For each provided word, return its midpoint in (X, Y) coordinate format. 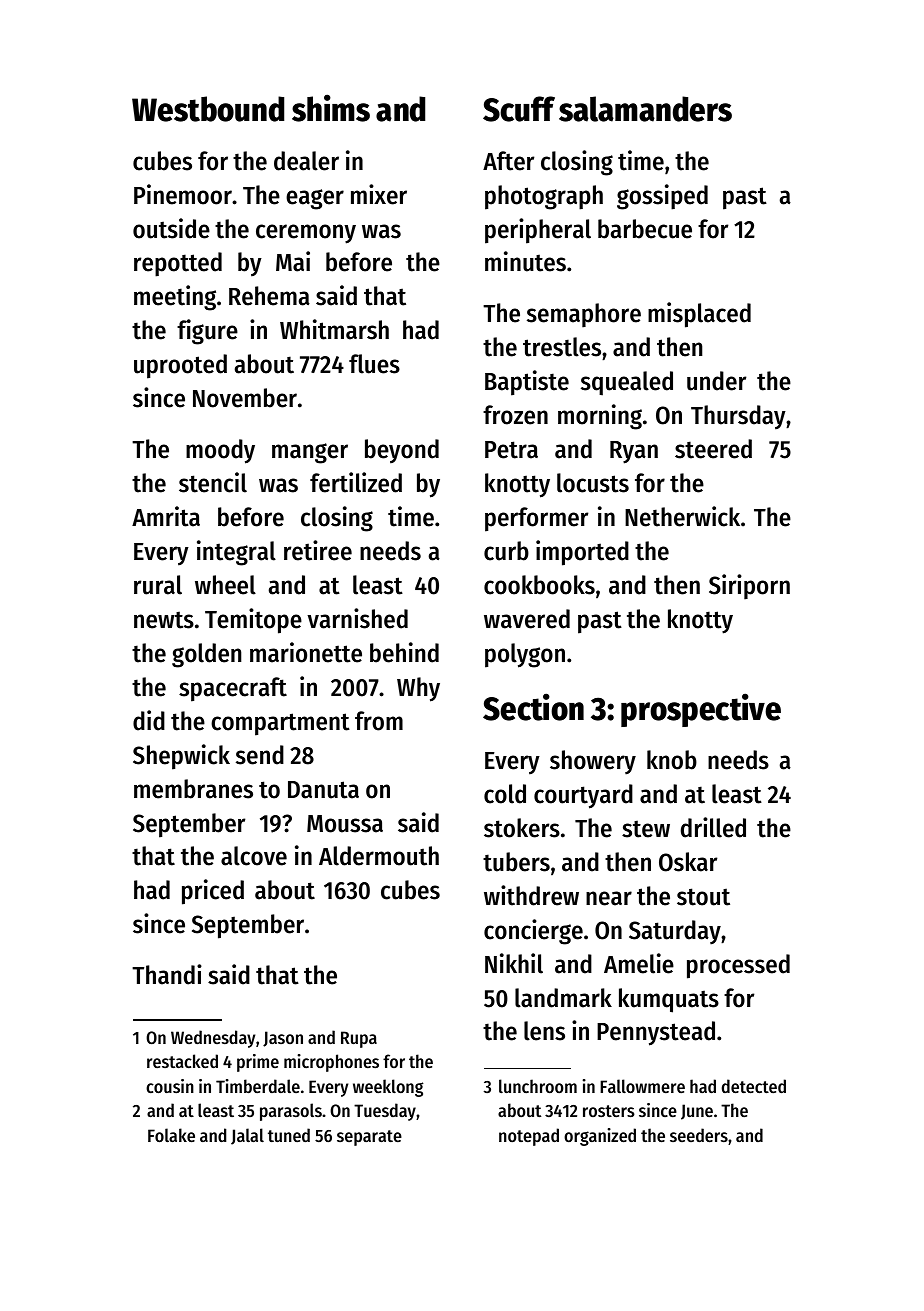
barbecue (645, 229)
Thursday (738, 417)
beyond (402, 451)
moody (220, 451)
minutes (525, 261)
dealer (306, 161)
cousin (170, 1086)
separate (369, 1138)
